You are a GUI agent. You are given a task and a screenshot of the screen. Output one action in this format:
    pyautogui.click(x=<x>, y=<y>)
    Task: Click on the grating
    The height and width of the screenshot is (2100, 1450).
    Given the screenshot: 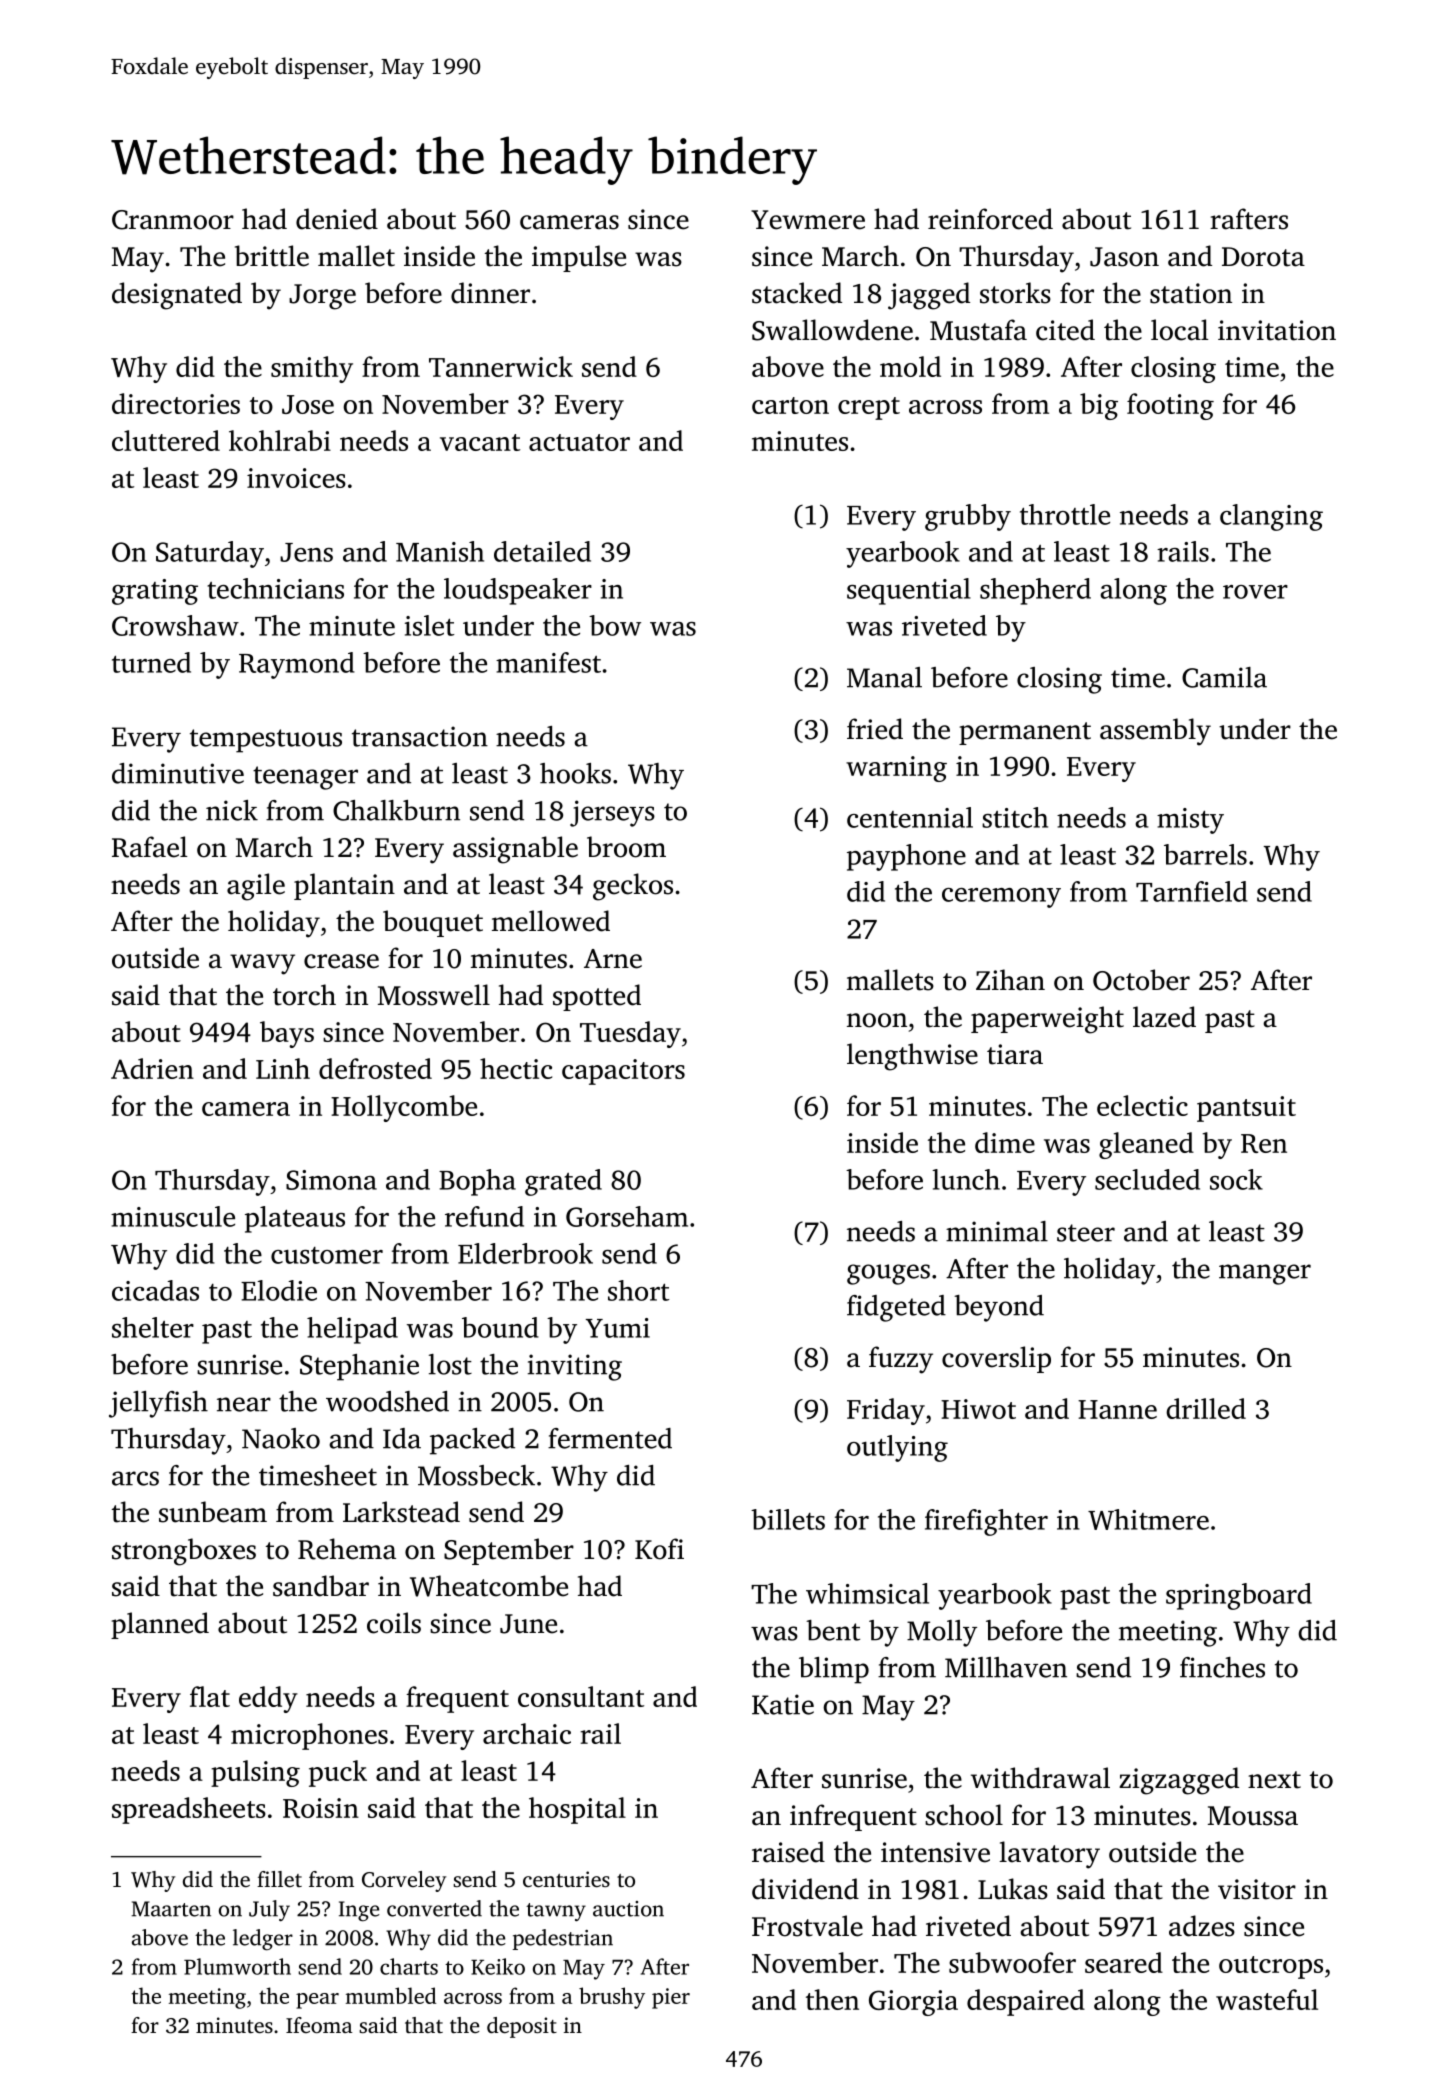 What is the action you would take?
    pyautogui.click(x=155, y=592)
